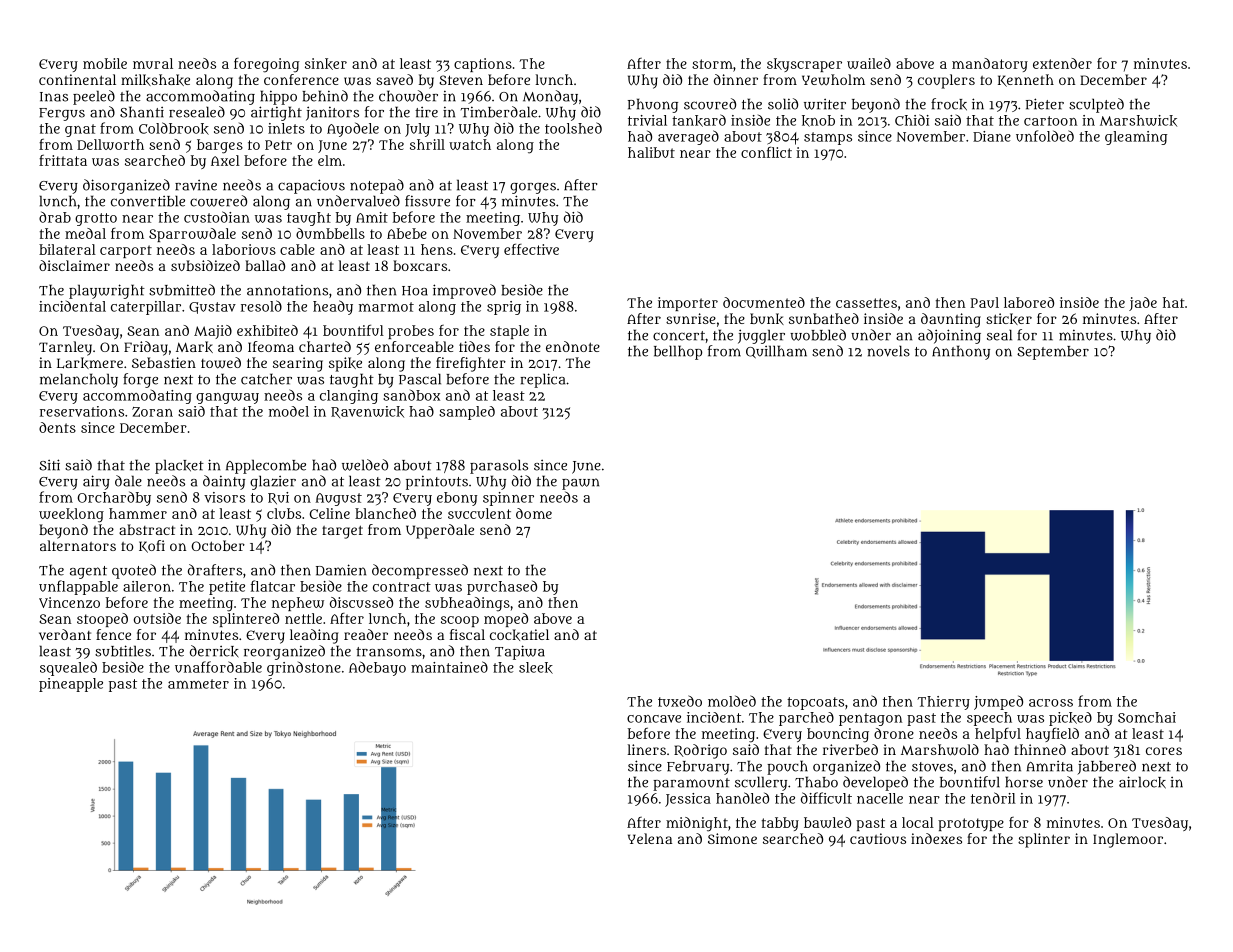 The width and height of the image is (1233, 952). I want to click on notepad, so click(377, 186).
